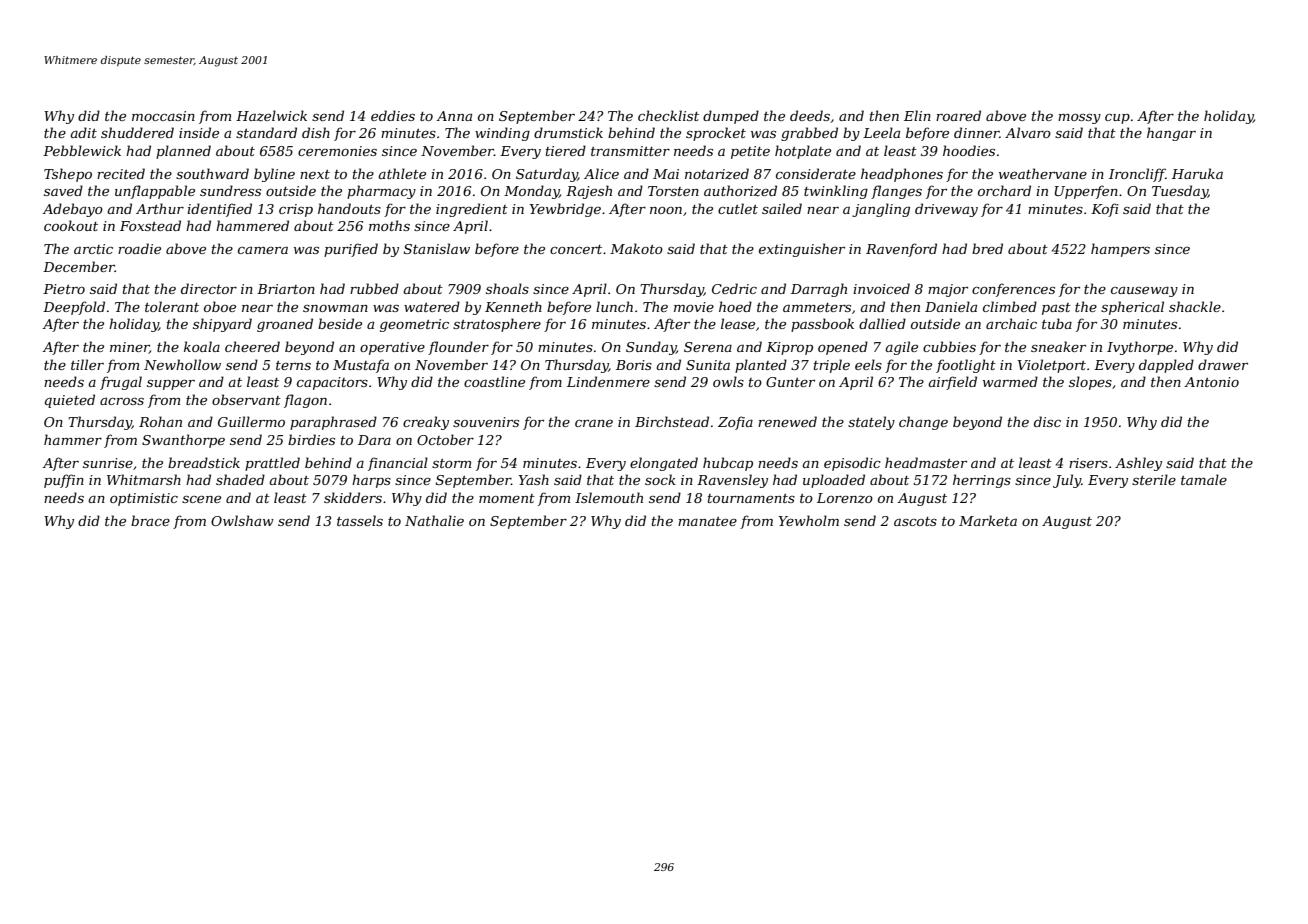  I want to click on cup, so click(1117, 119).
